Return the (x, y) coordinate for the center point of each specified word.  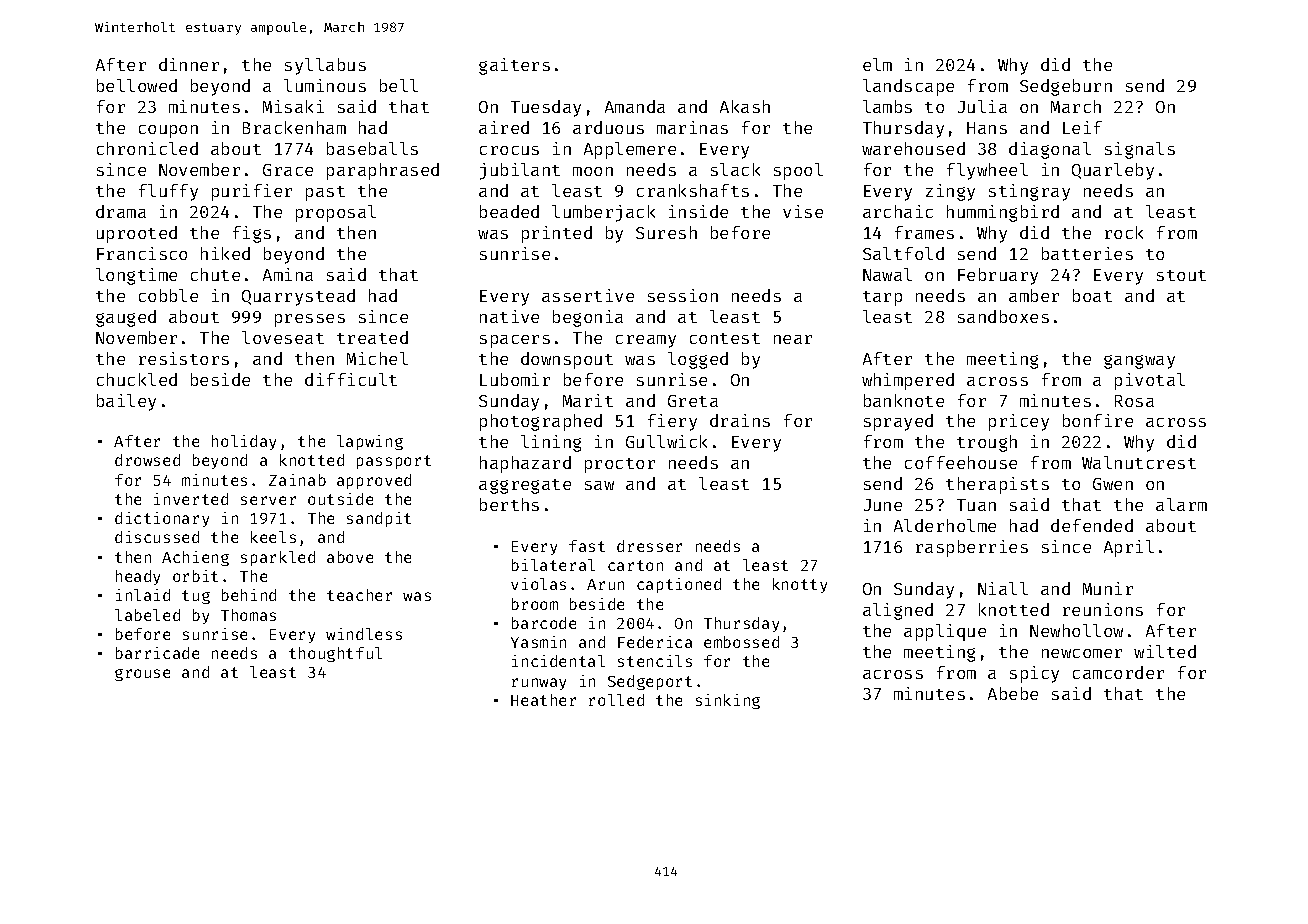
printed (557, 234)
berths (509, 504)
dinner (189, 64)
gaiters (514, 66)
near (793, 339)
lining (551, 443)
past (325, 193)
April (1129, 548)
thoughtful (335, 654)
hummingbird (1003, 213)
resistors (184, 358)
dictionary (162, 519)
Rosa (1134, 401)
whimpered (908, 381)
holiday (244, 442)
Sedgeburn (1066, 87)
